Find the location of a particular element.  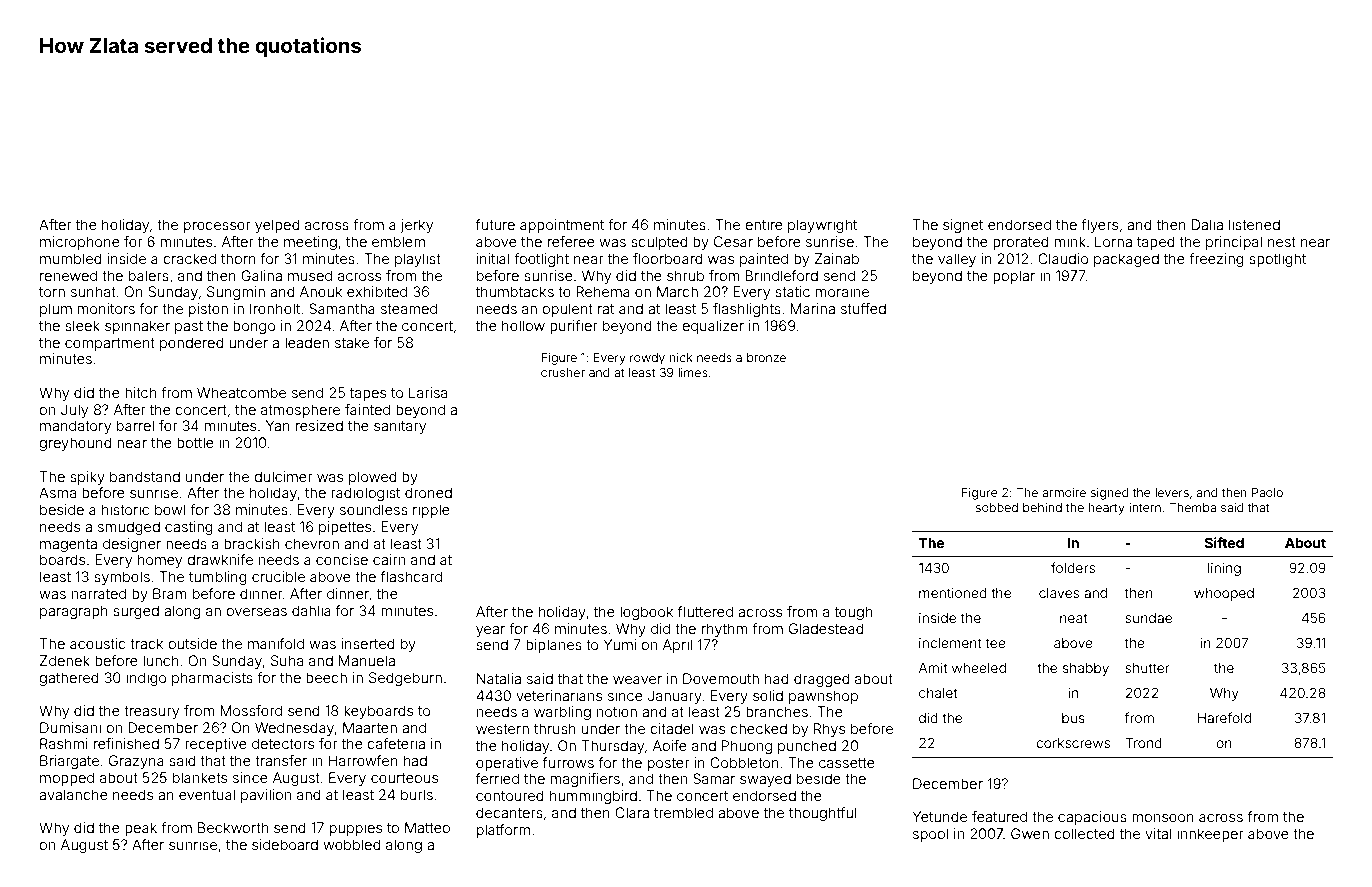

bronze is located at coordinates (766, 357).
